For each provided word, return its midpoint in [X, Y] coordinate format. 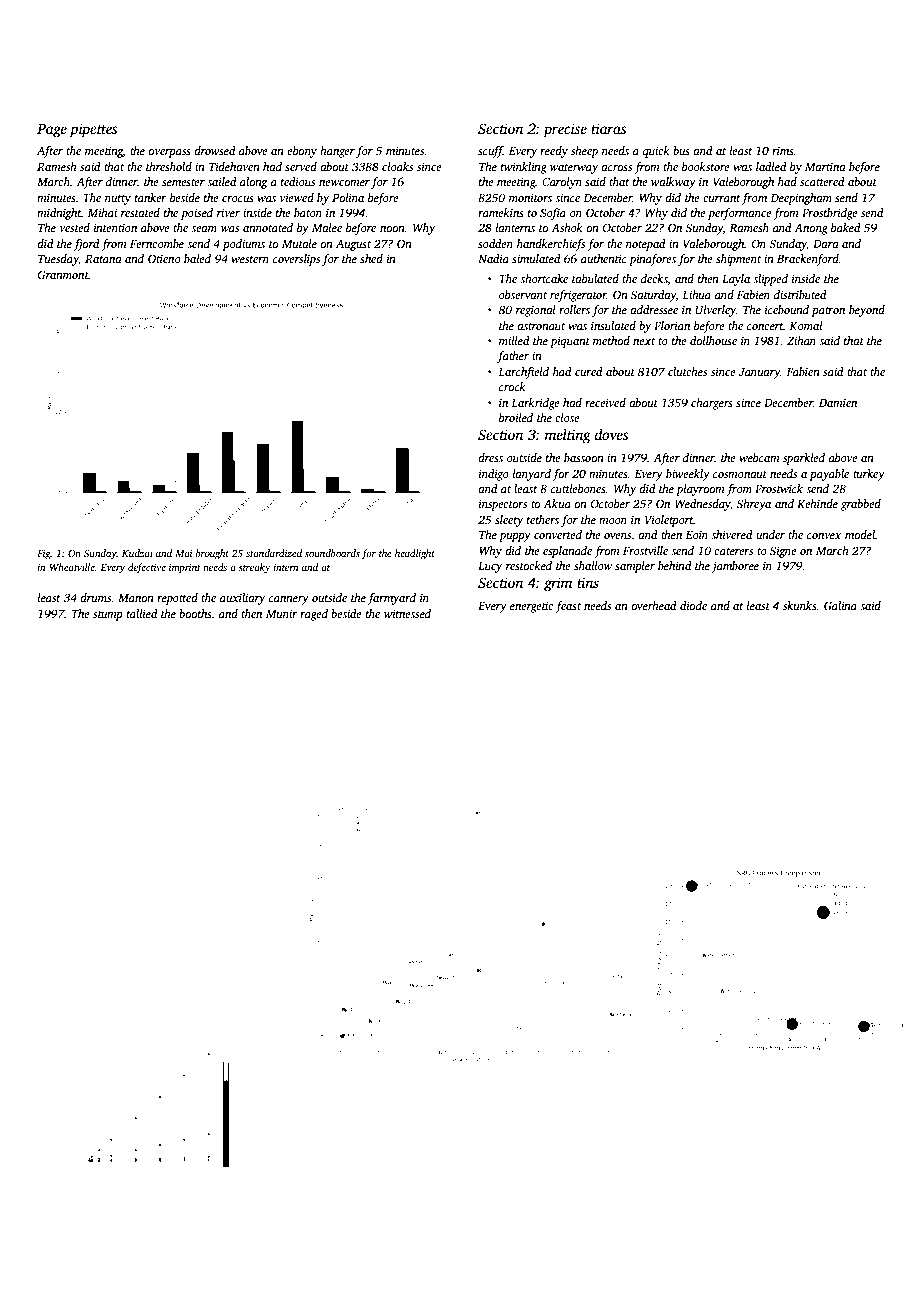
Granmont [63, 274]
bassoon [584, 457]
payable [829, 475]
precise [565, 130]
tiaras [609, 128]
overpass [169, 153]
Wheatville [72, 567]
